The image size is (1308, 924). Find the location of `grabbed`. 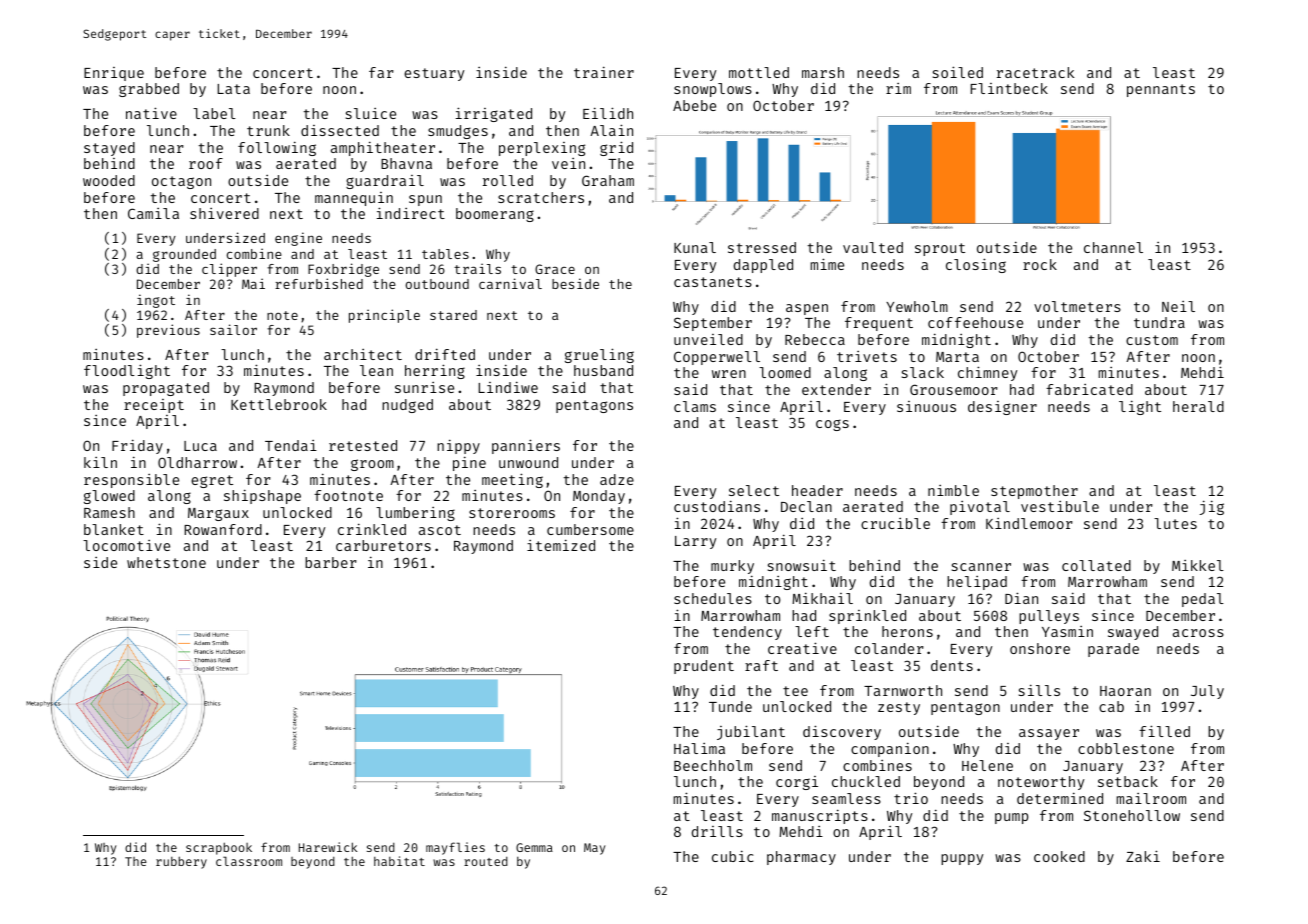

grabbed is located at coordinates (149, 90).
